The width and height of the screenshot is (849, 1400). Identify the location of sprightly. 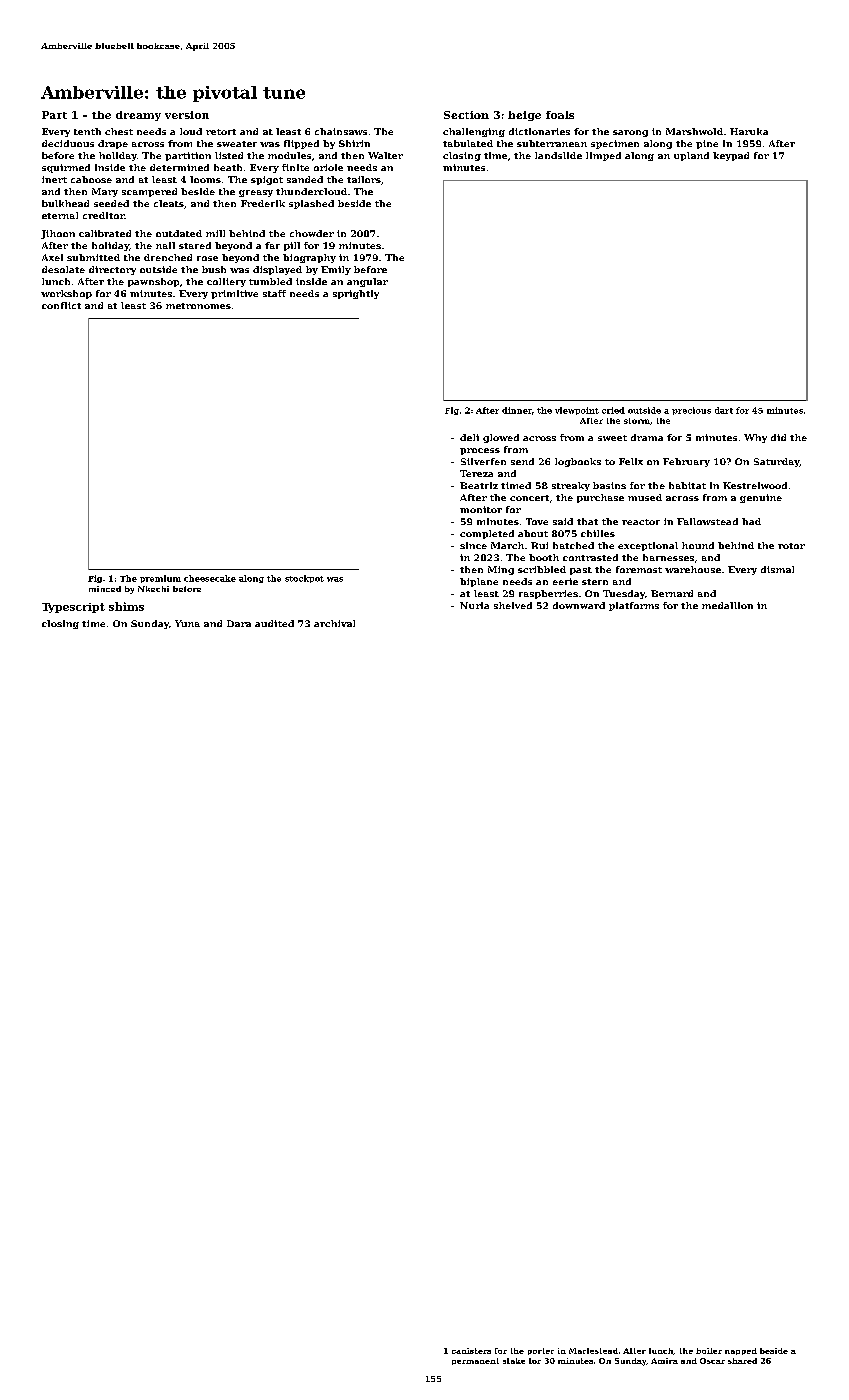
(356, 294).
